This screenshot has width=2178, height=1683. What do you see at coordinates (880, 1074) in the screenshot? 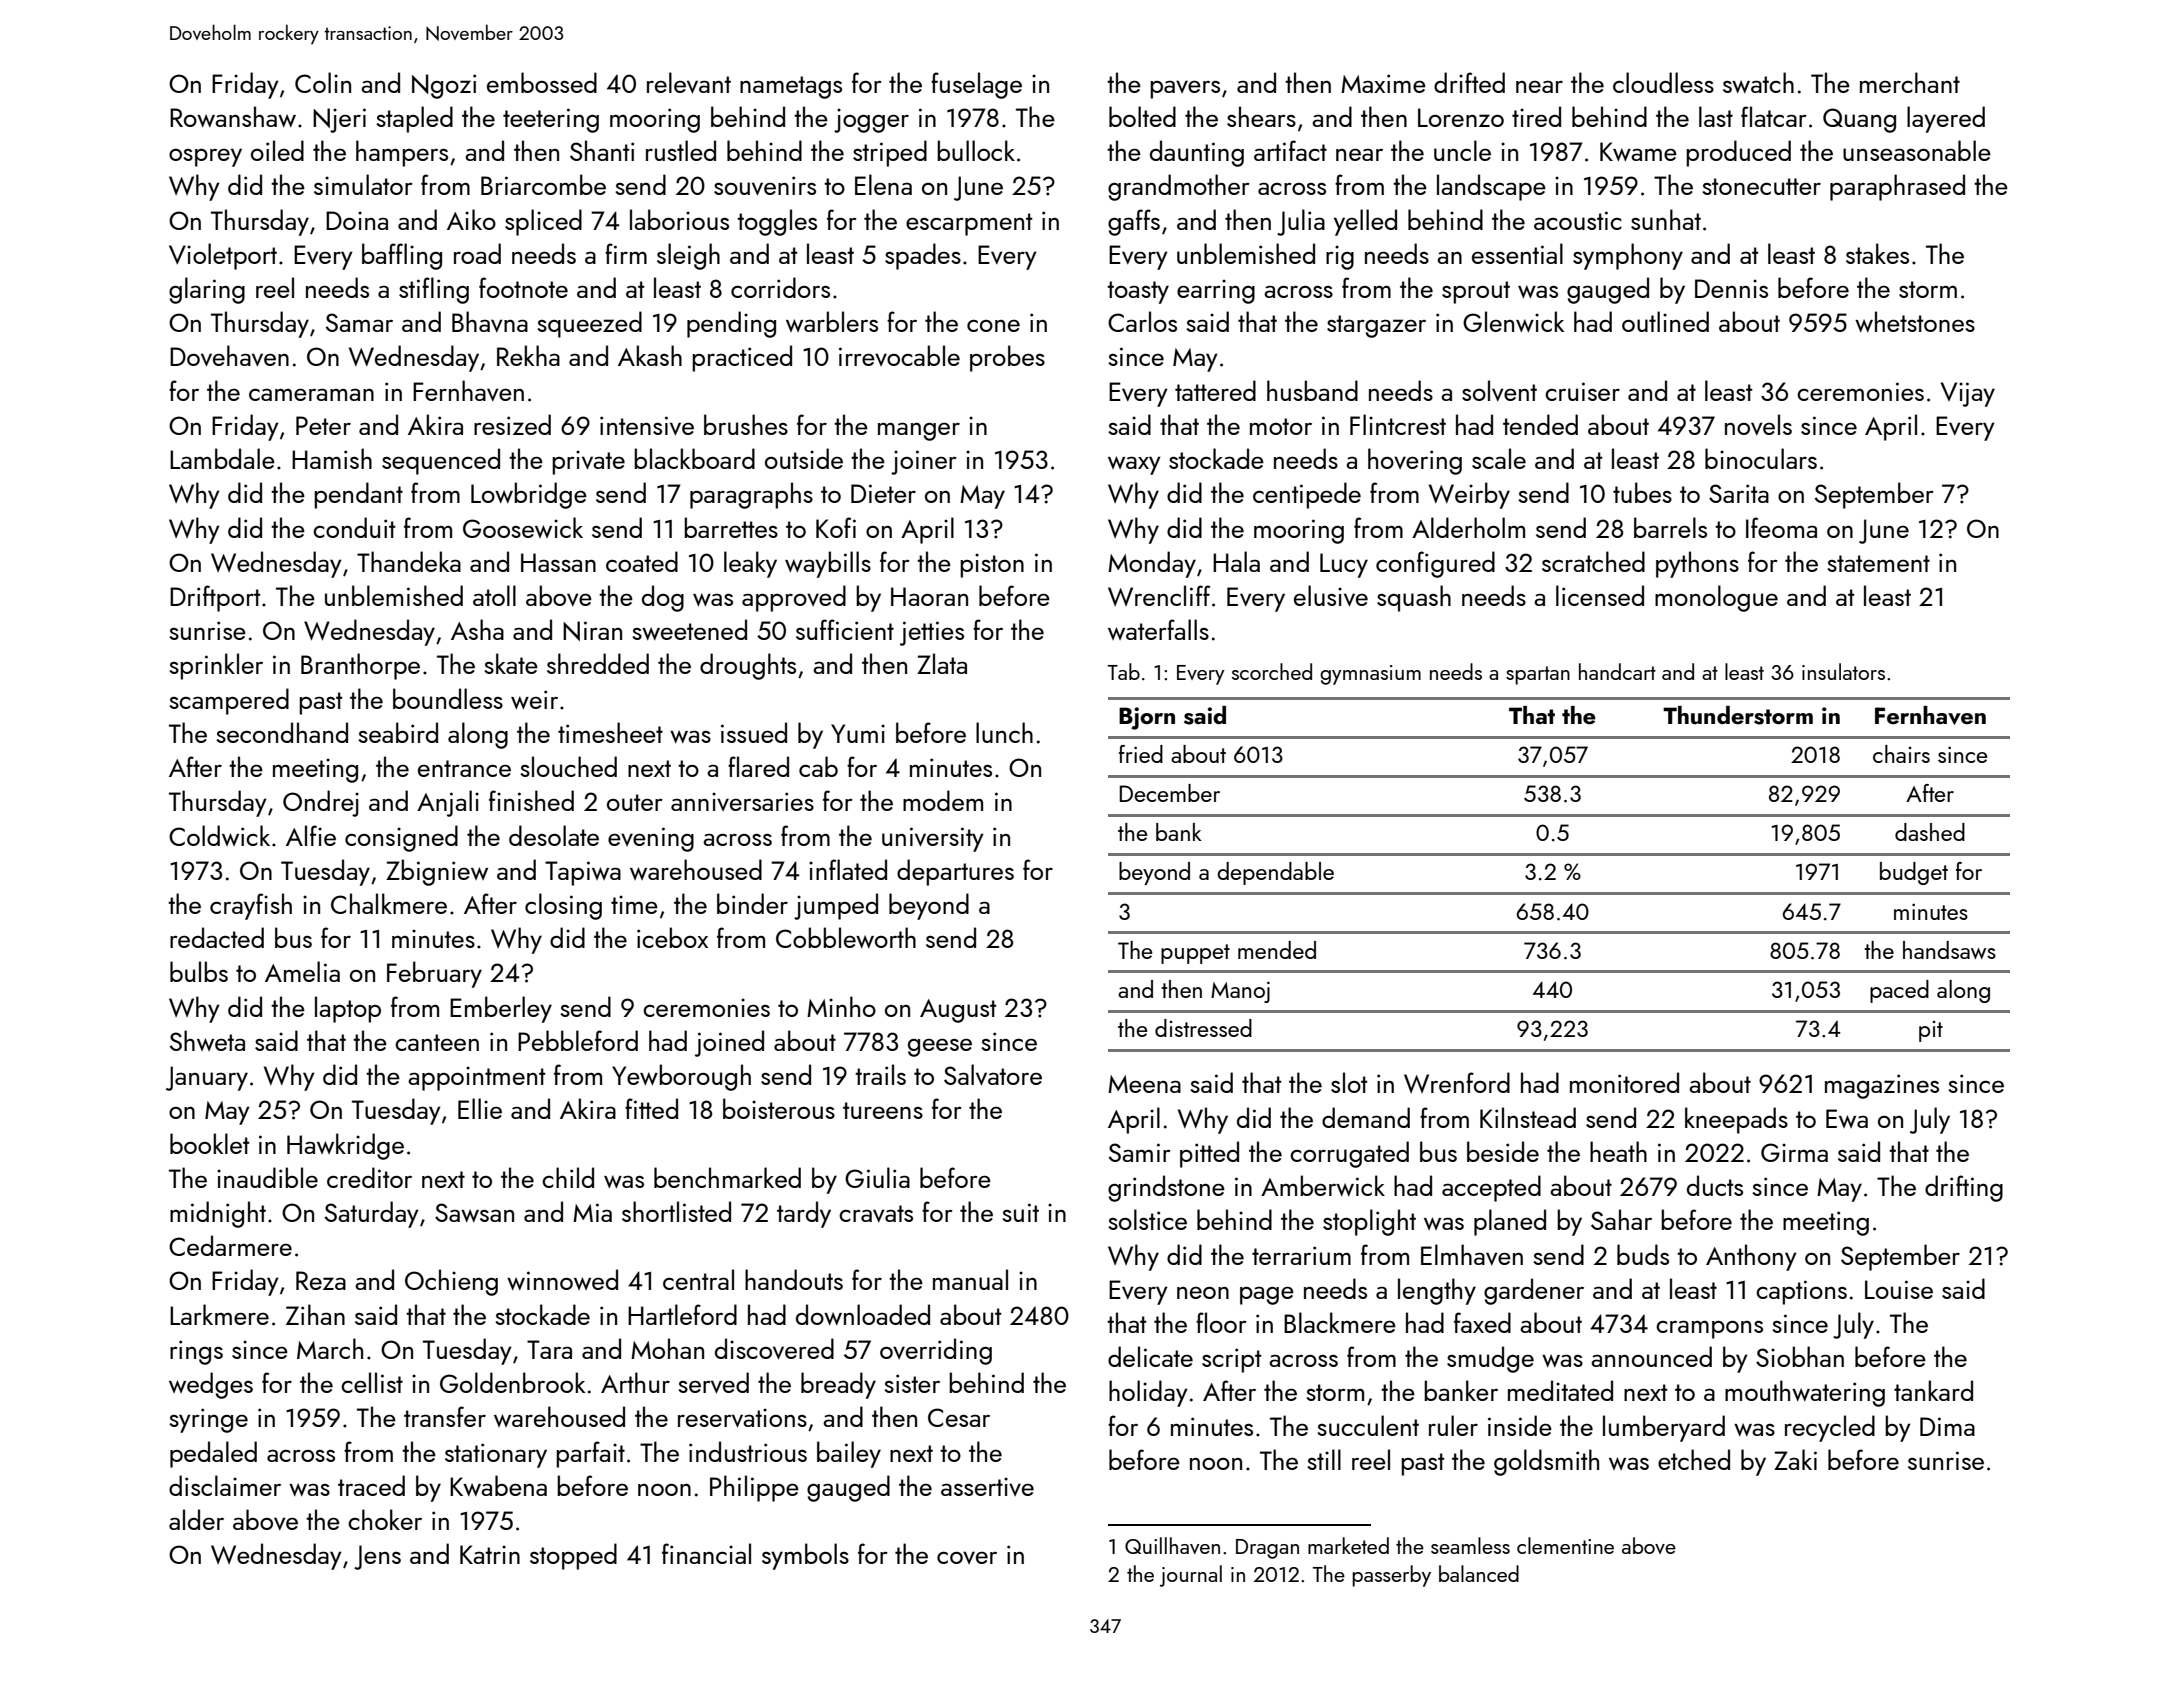
I see `trails` at bounding box center [880, 1074].
